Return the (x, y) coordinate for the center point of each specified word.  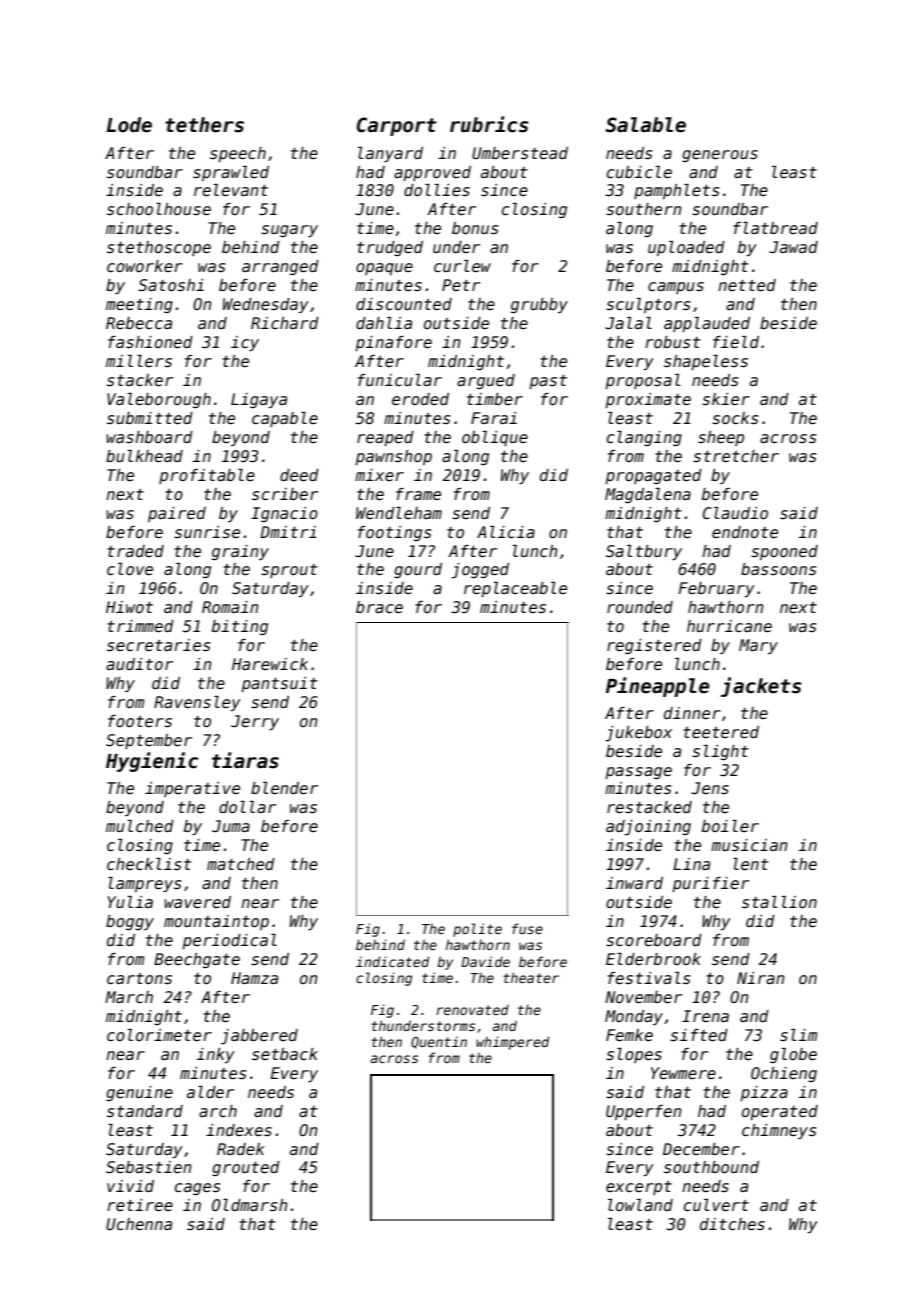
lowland (640, 1205)
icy (245, 343)
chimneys (779, 1131)
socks (735, 418)
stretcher (736, 456)
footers (140, 721)
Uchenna (139, 1224)
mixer (379, 475)
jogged (480, 571)
